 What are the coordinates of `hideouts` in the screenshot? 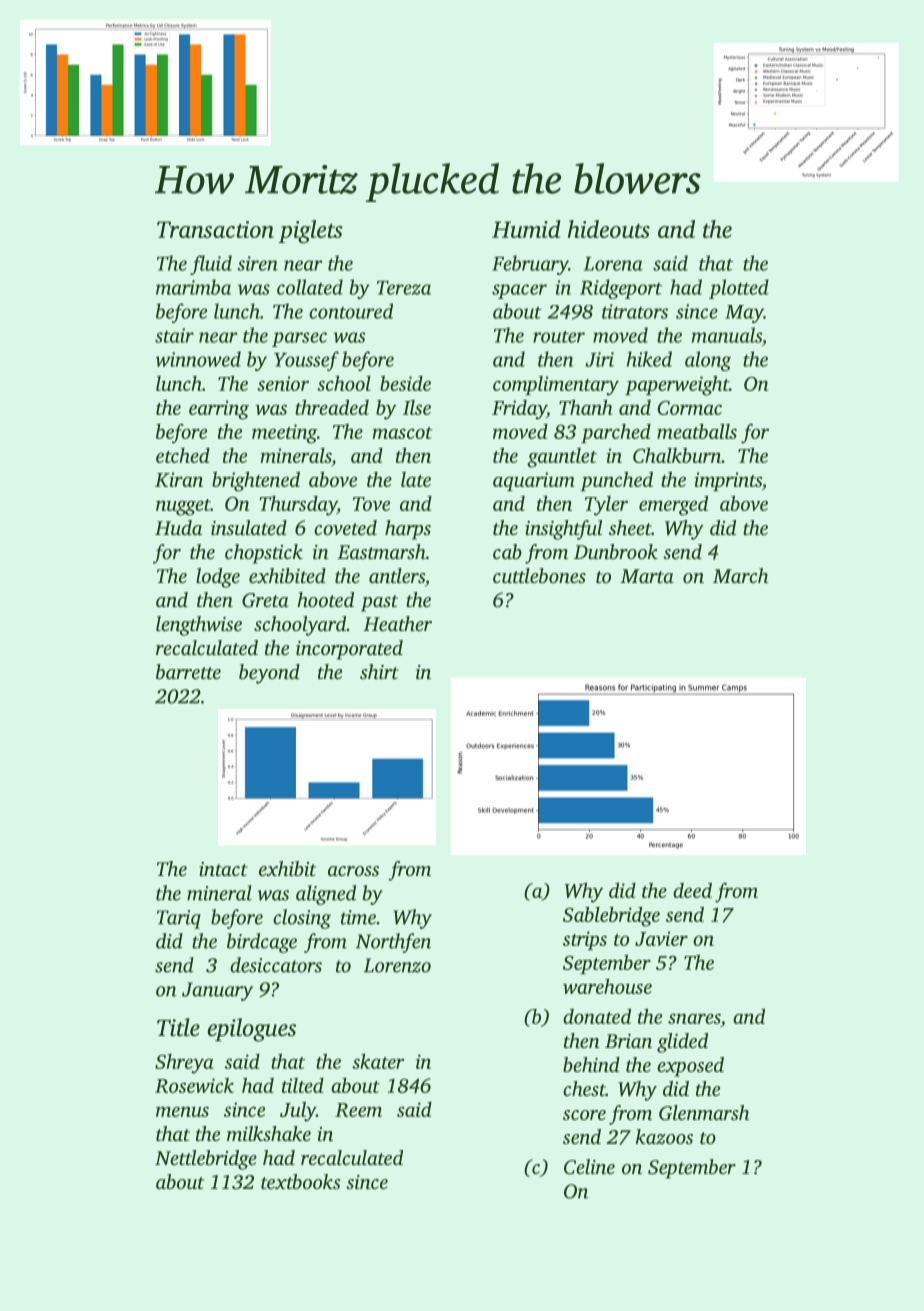 It's located at (609, 229).
